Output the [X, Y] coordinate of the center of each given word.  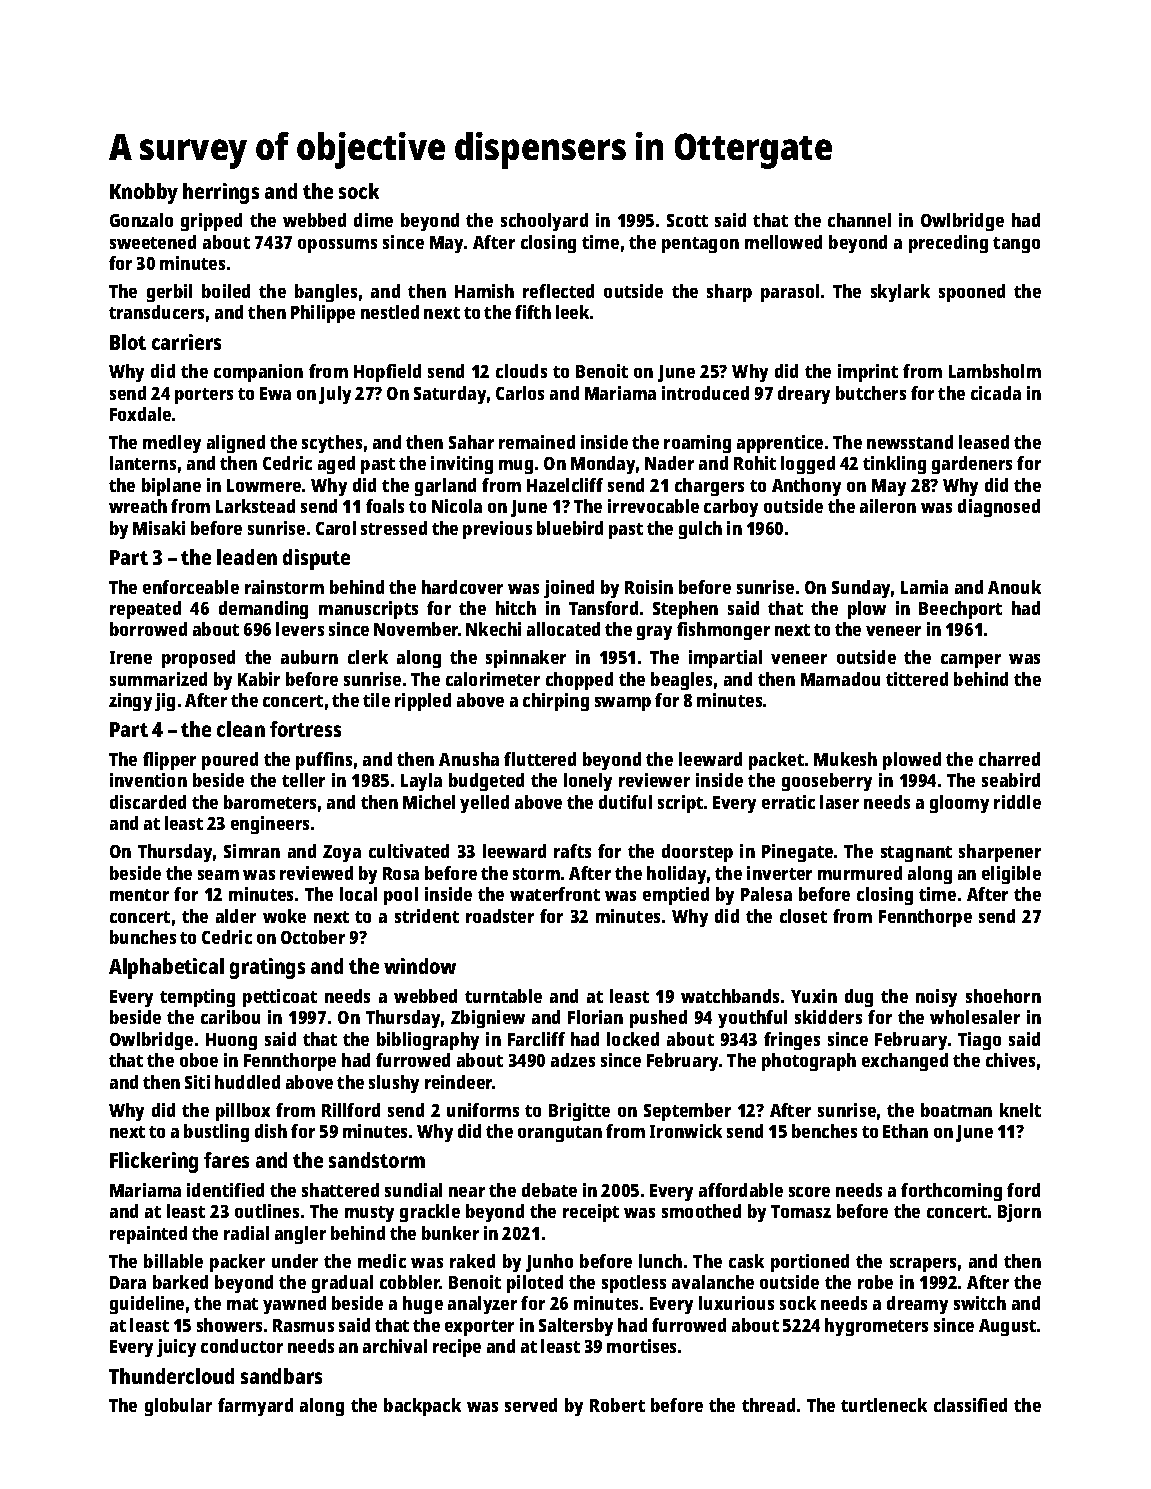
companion [258, 373]
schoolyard [544, 222]
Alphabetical [166, 968]
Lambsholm [995, 371]
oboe [199, 1060]
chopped [579, 681]
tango [1016, 245]
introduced [705, 393]
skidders [828, 1017]
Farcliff [536, 1039]
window [420, 966]
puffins [324, 761]
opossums [337, 246]
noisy [936, 998]
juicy [176, 1348]
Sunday [861, 589]
